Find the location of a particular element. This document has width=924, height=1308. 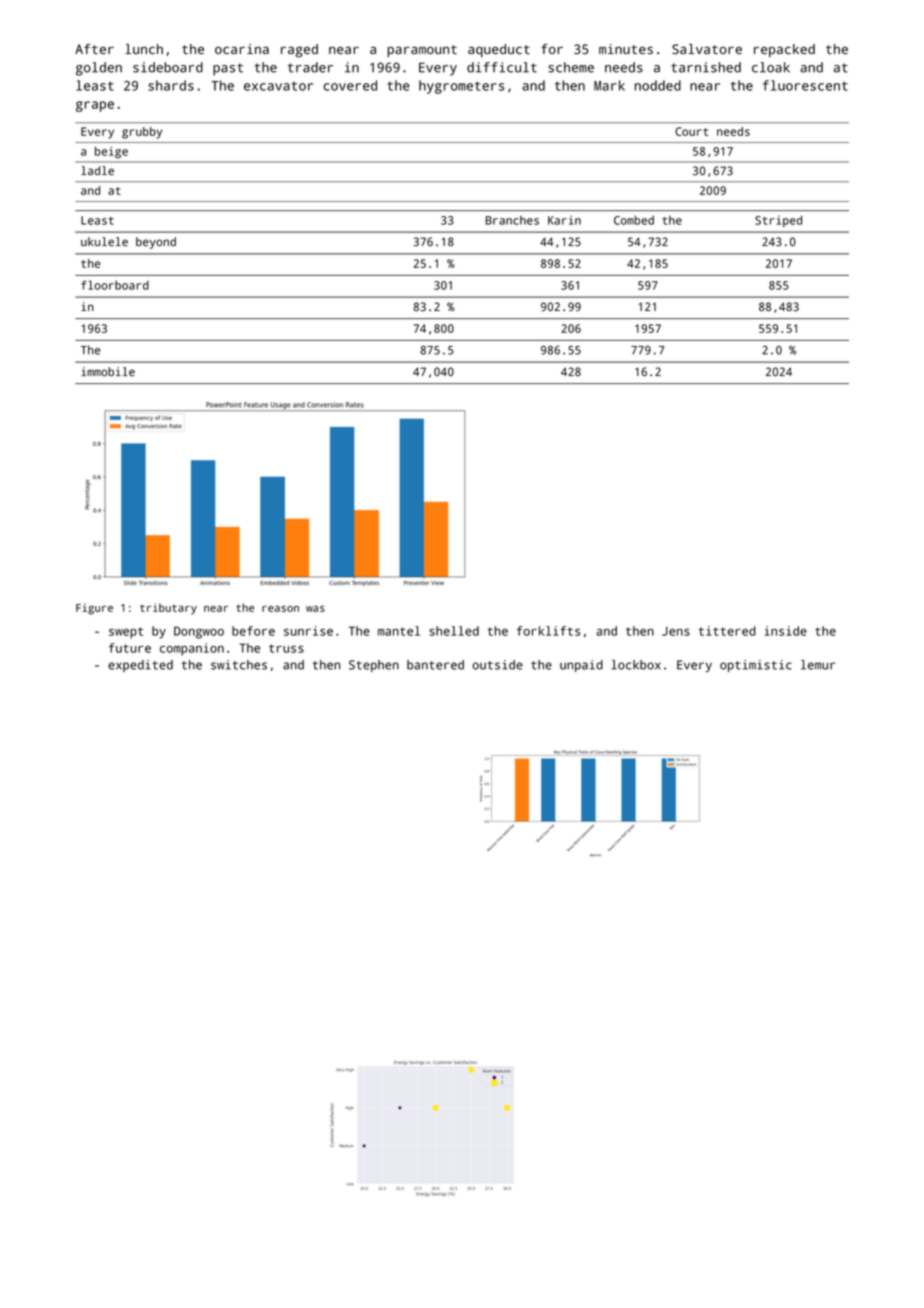

immobile is located at coordinates (108, 372).
